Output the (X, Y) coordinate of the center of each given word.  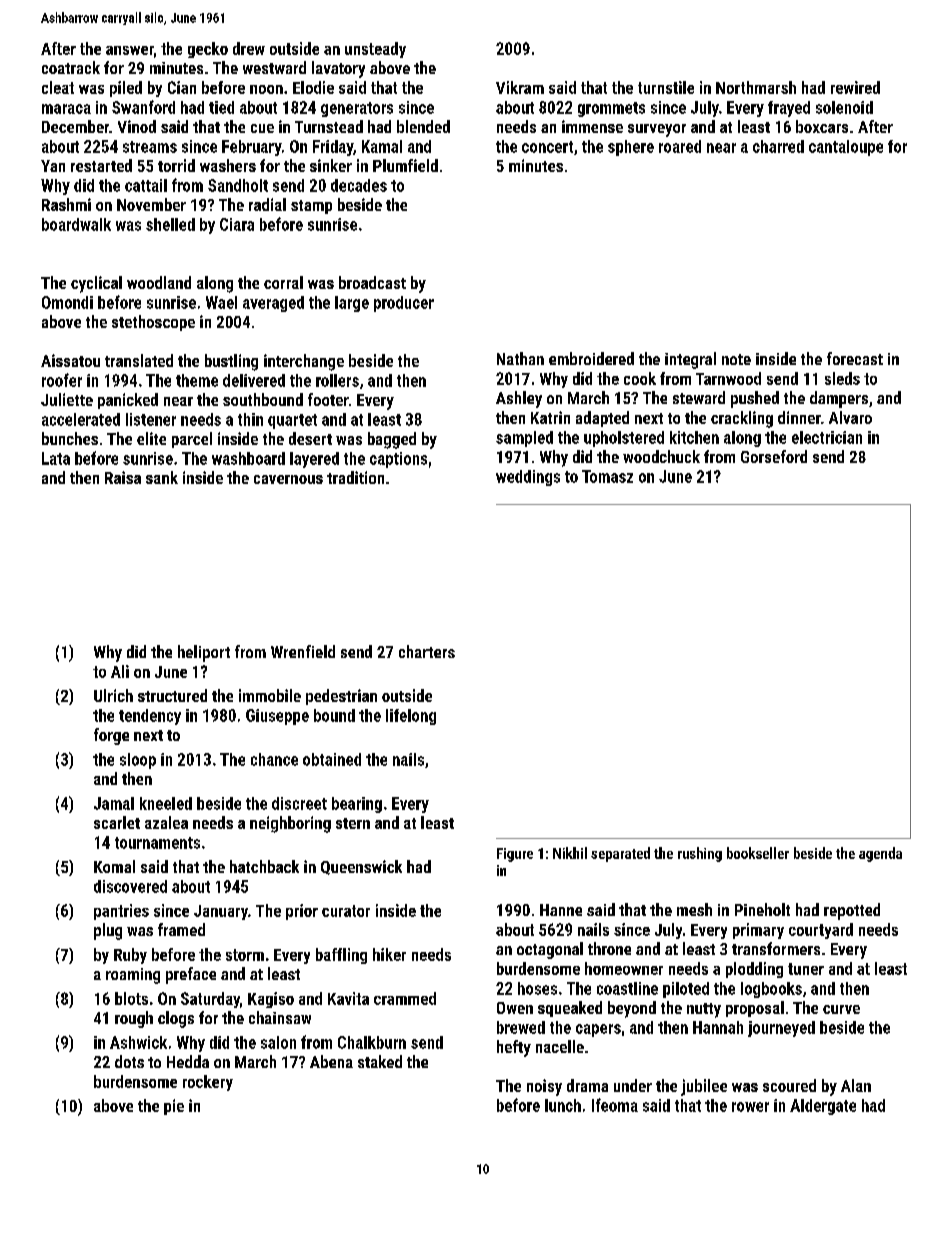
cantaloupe (846, 148)
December (75, 126)
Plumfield (405, 165)
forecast (855, 358)
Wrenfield (303, 651)
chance (274, 759)
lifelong (411, 717)
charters (427, 651)
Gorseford (774, 456)
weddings (528, 478)
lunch (563, 1105)
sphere (631, 148)
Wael (221, 302)
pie (174, 1107)
